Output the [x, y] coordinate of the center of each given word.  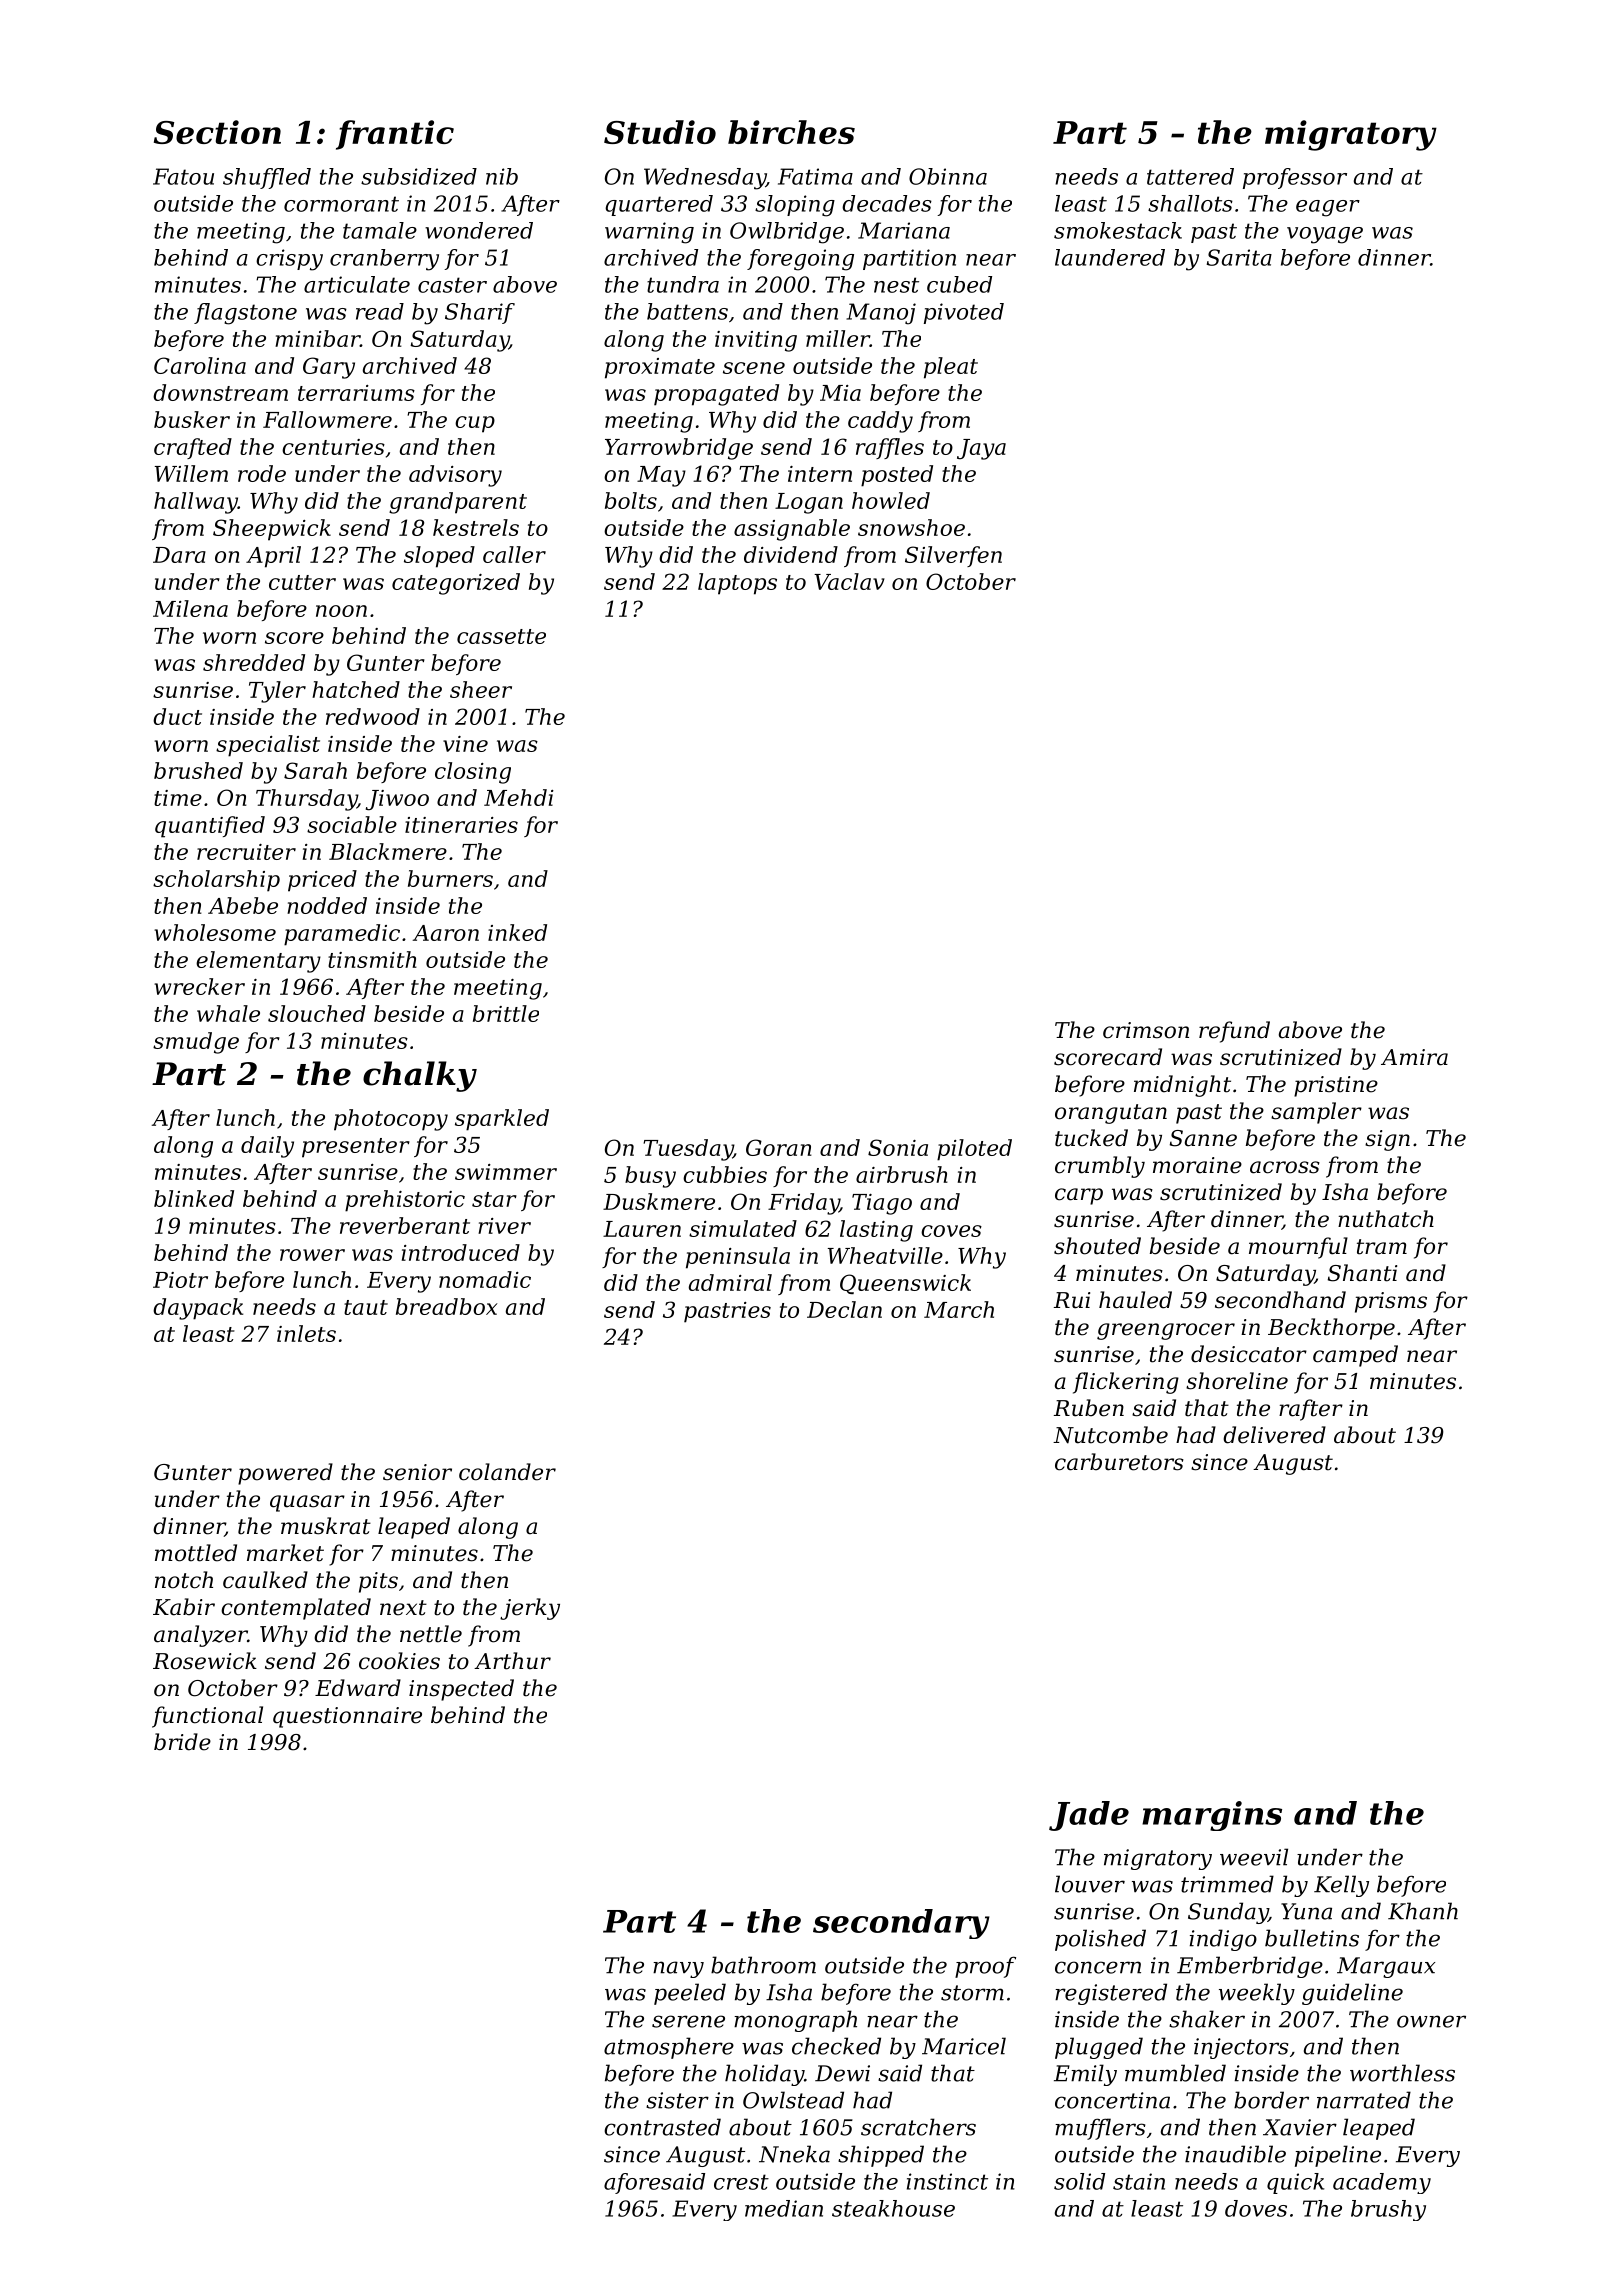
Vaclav [849, 581]
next [403, 1608]
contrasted [662, 2127]
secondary [901, 1924]
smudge [196, 1043]
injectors [1241, 2048]
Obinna [948, 176]
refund [1234, 1032]
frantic [395, 135]
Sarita [1239, 257]
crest [741, 2182]
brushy [1388, 2210]
